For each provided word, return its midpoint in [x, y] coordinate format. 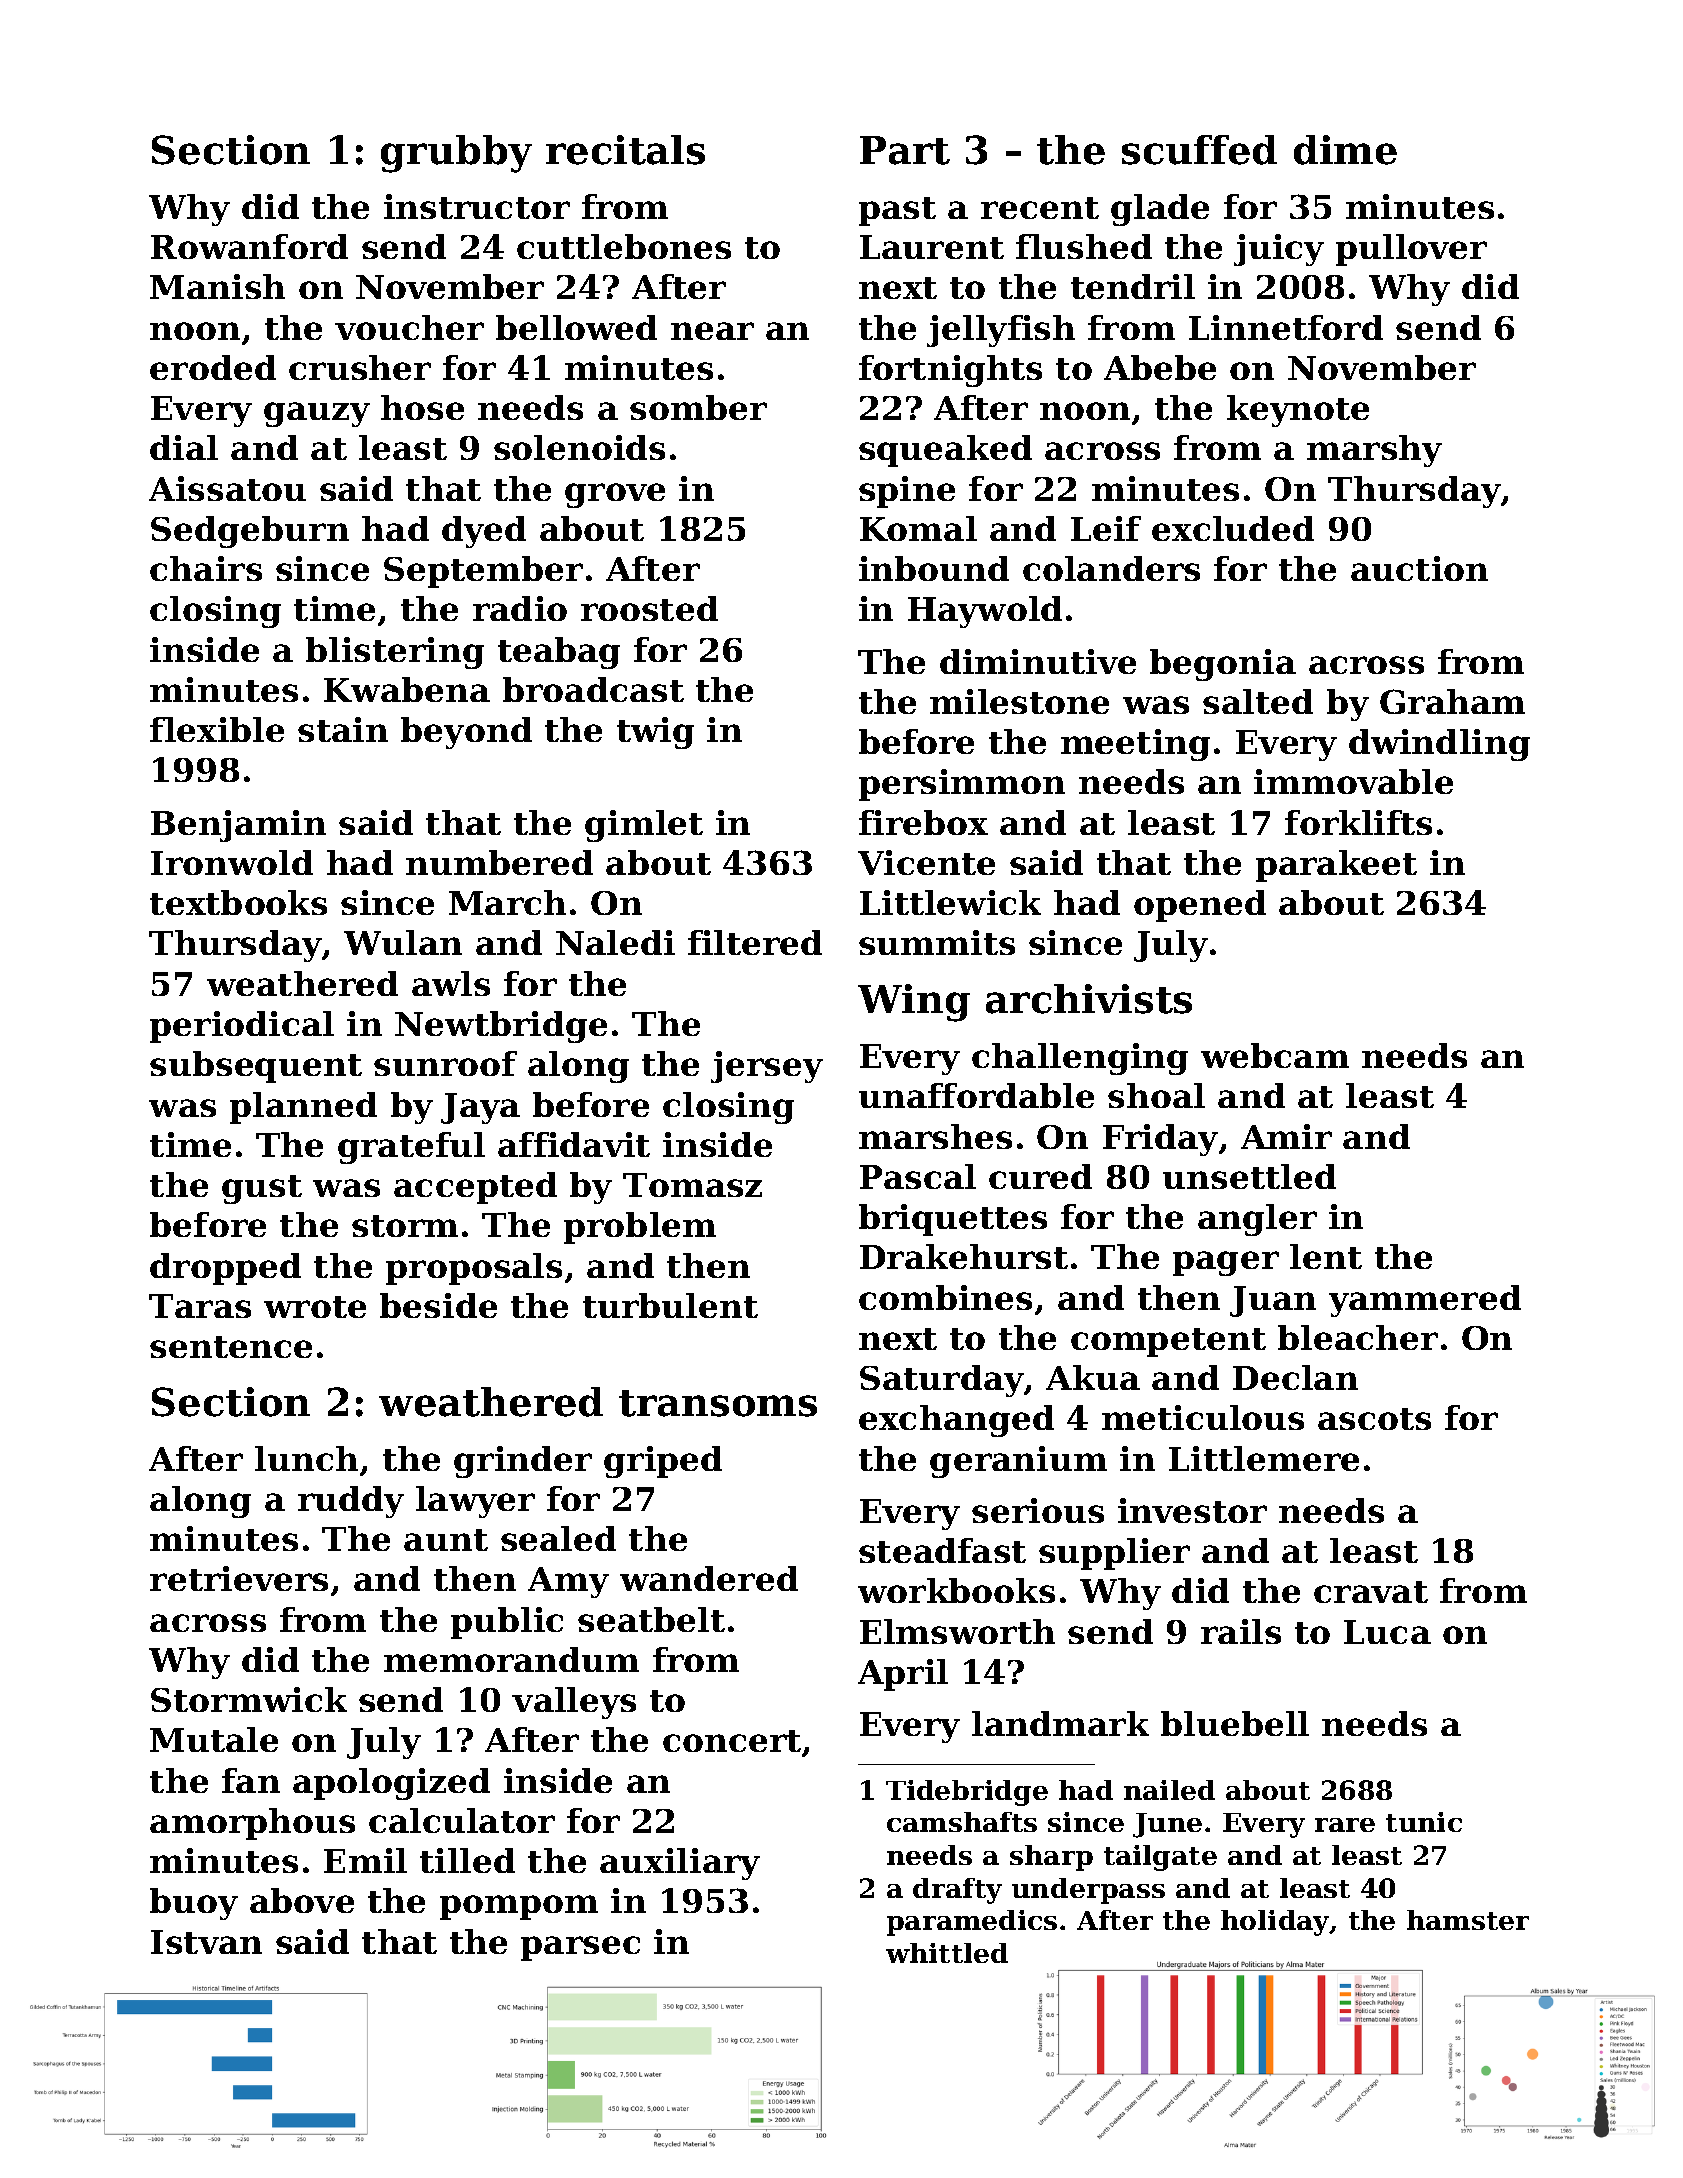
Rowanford [249, 246]
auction [1419, 568]
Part [905, 150]
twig [655, 733]
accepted [475, 1188]
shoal [1156, 1095]
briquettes [953, 1220]
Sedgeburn [250, 532]
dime [1345, 150]
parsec [580, 1948]
